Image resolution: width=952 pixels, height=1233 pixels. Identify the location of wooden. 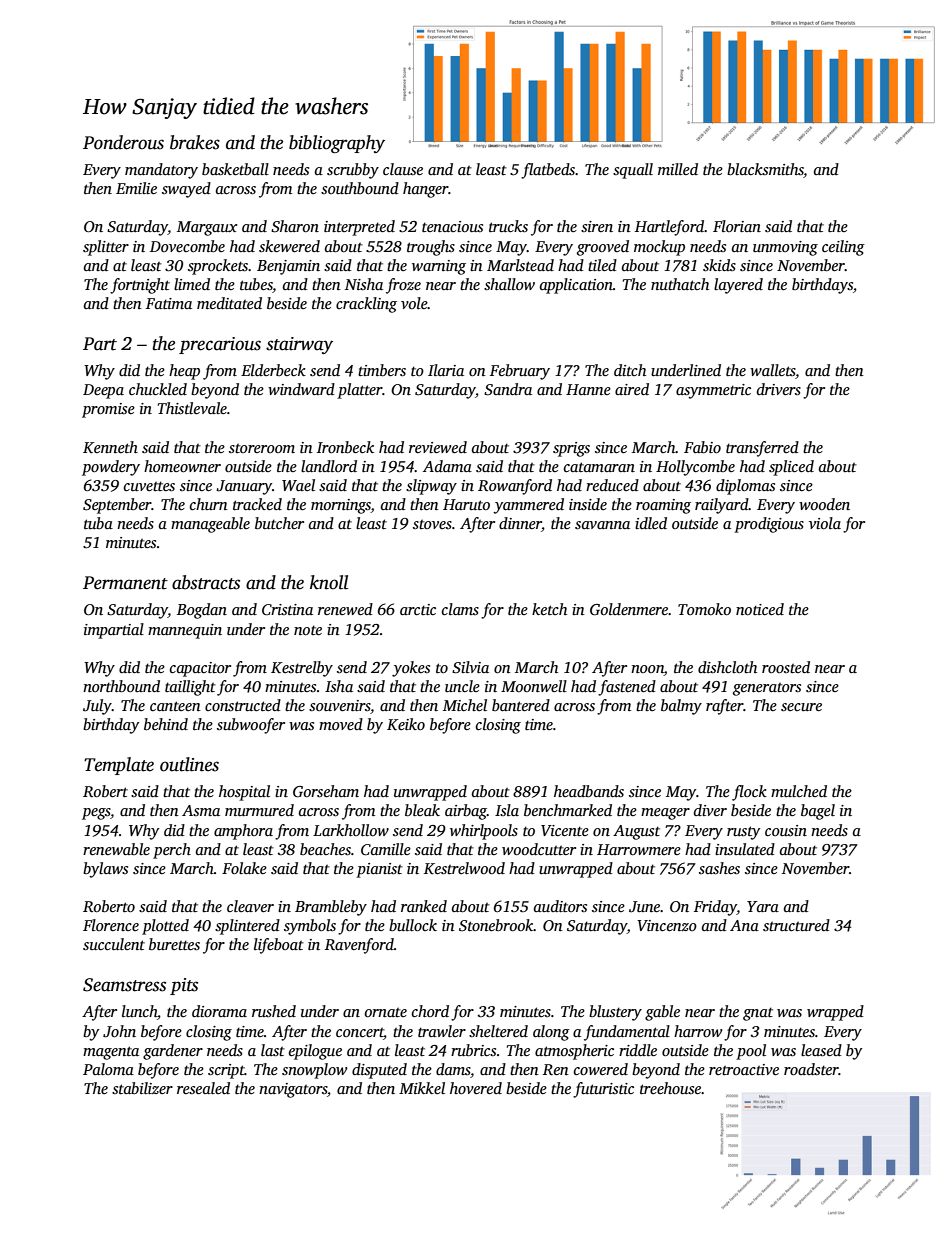
(824, 504).
